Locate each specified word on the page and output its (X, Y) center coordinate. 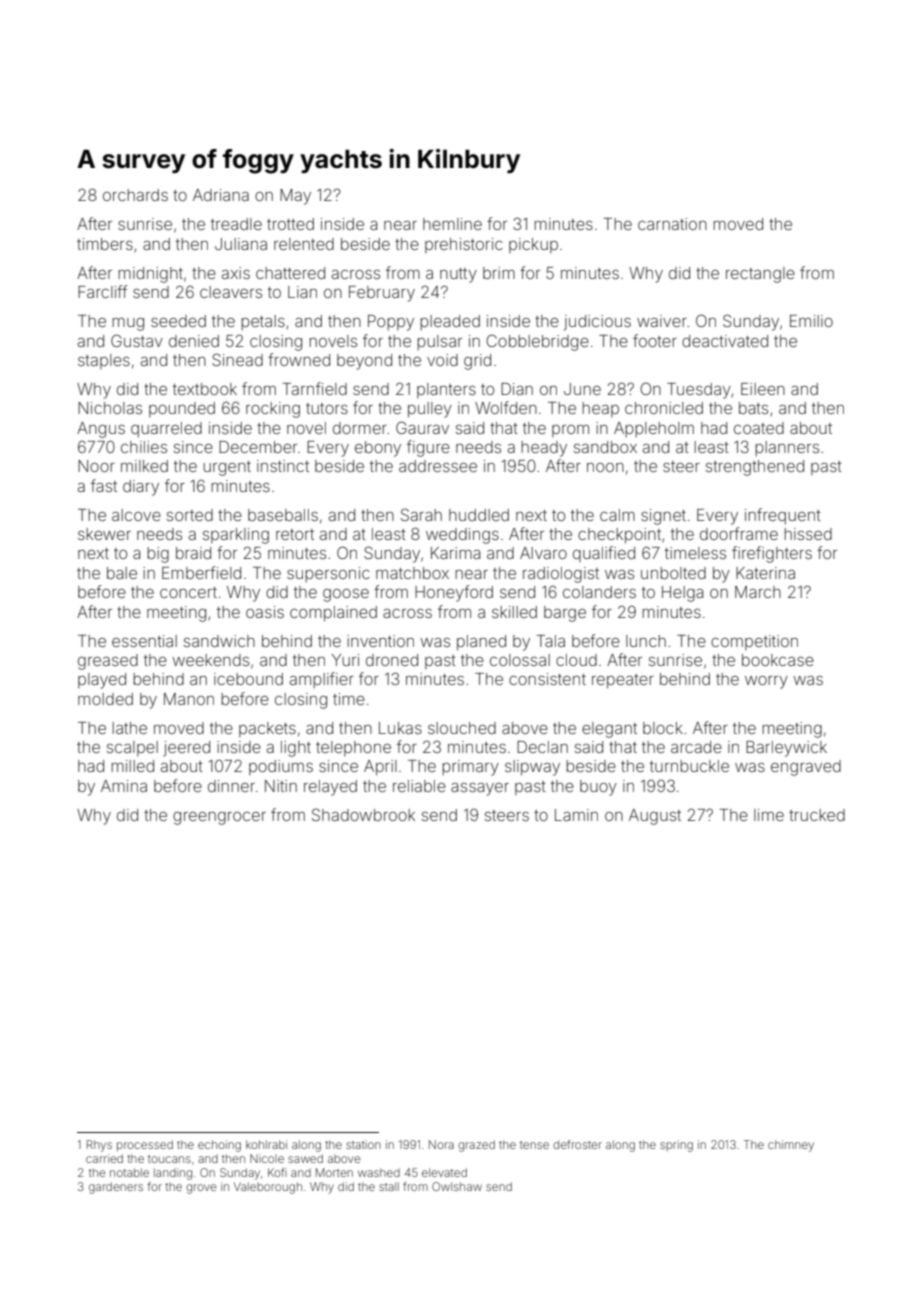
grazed (476, 1146)
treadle (236, 224)
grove (201, 1189)
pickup (533, 245)
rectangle (760, 275)
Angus (101, 430)
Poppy (391, 323)
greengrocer (219, 818)
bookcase (778, 660)
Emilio (811, 321)
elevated (444, 1172)
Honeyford (454, 593)
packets (267, 729)
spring (676, 1146)
